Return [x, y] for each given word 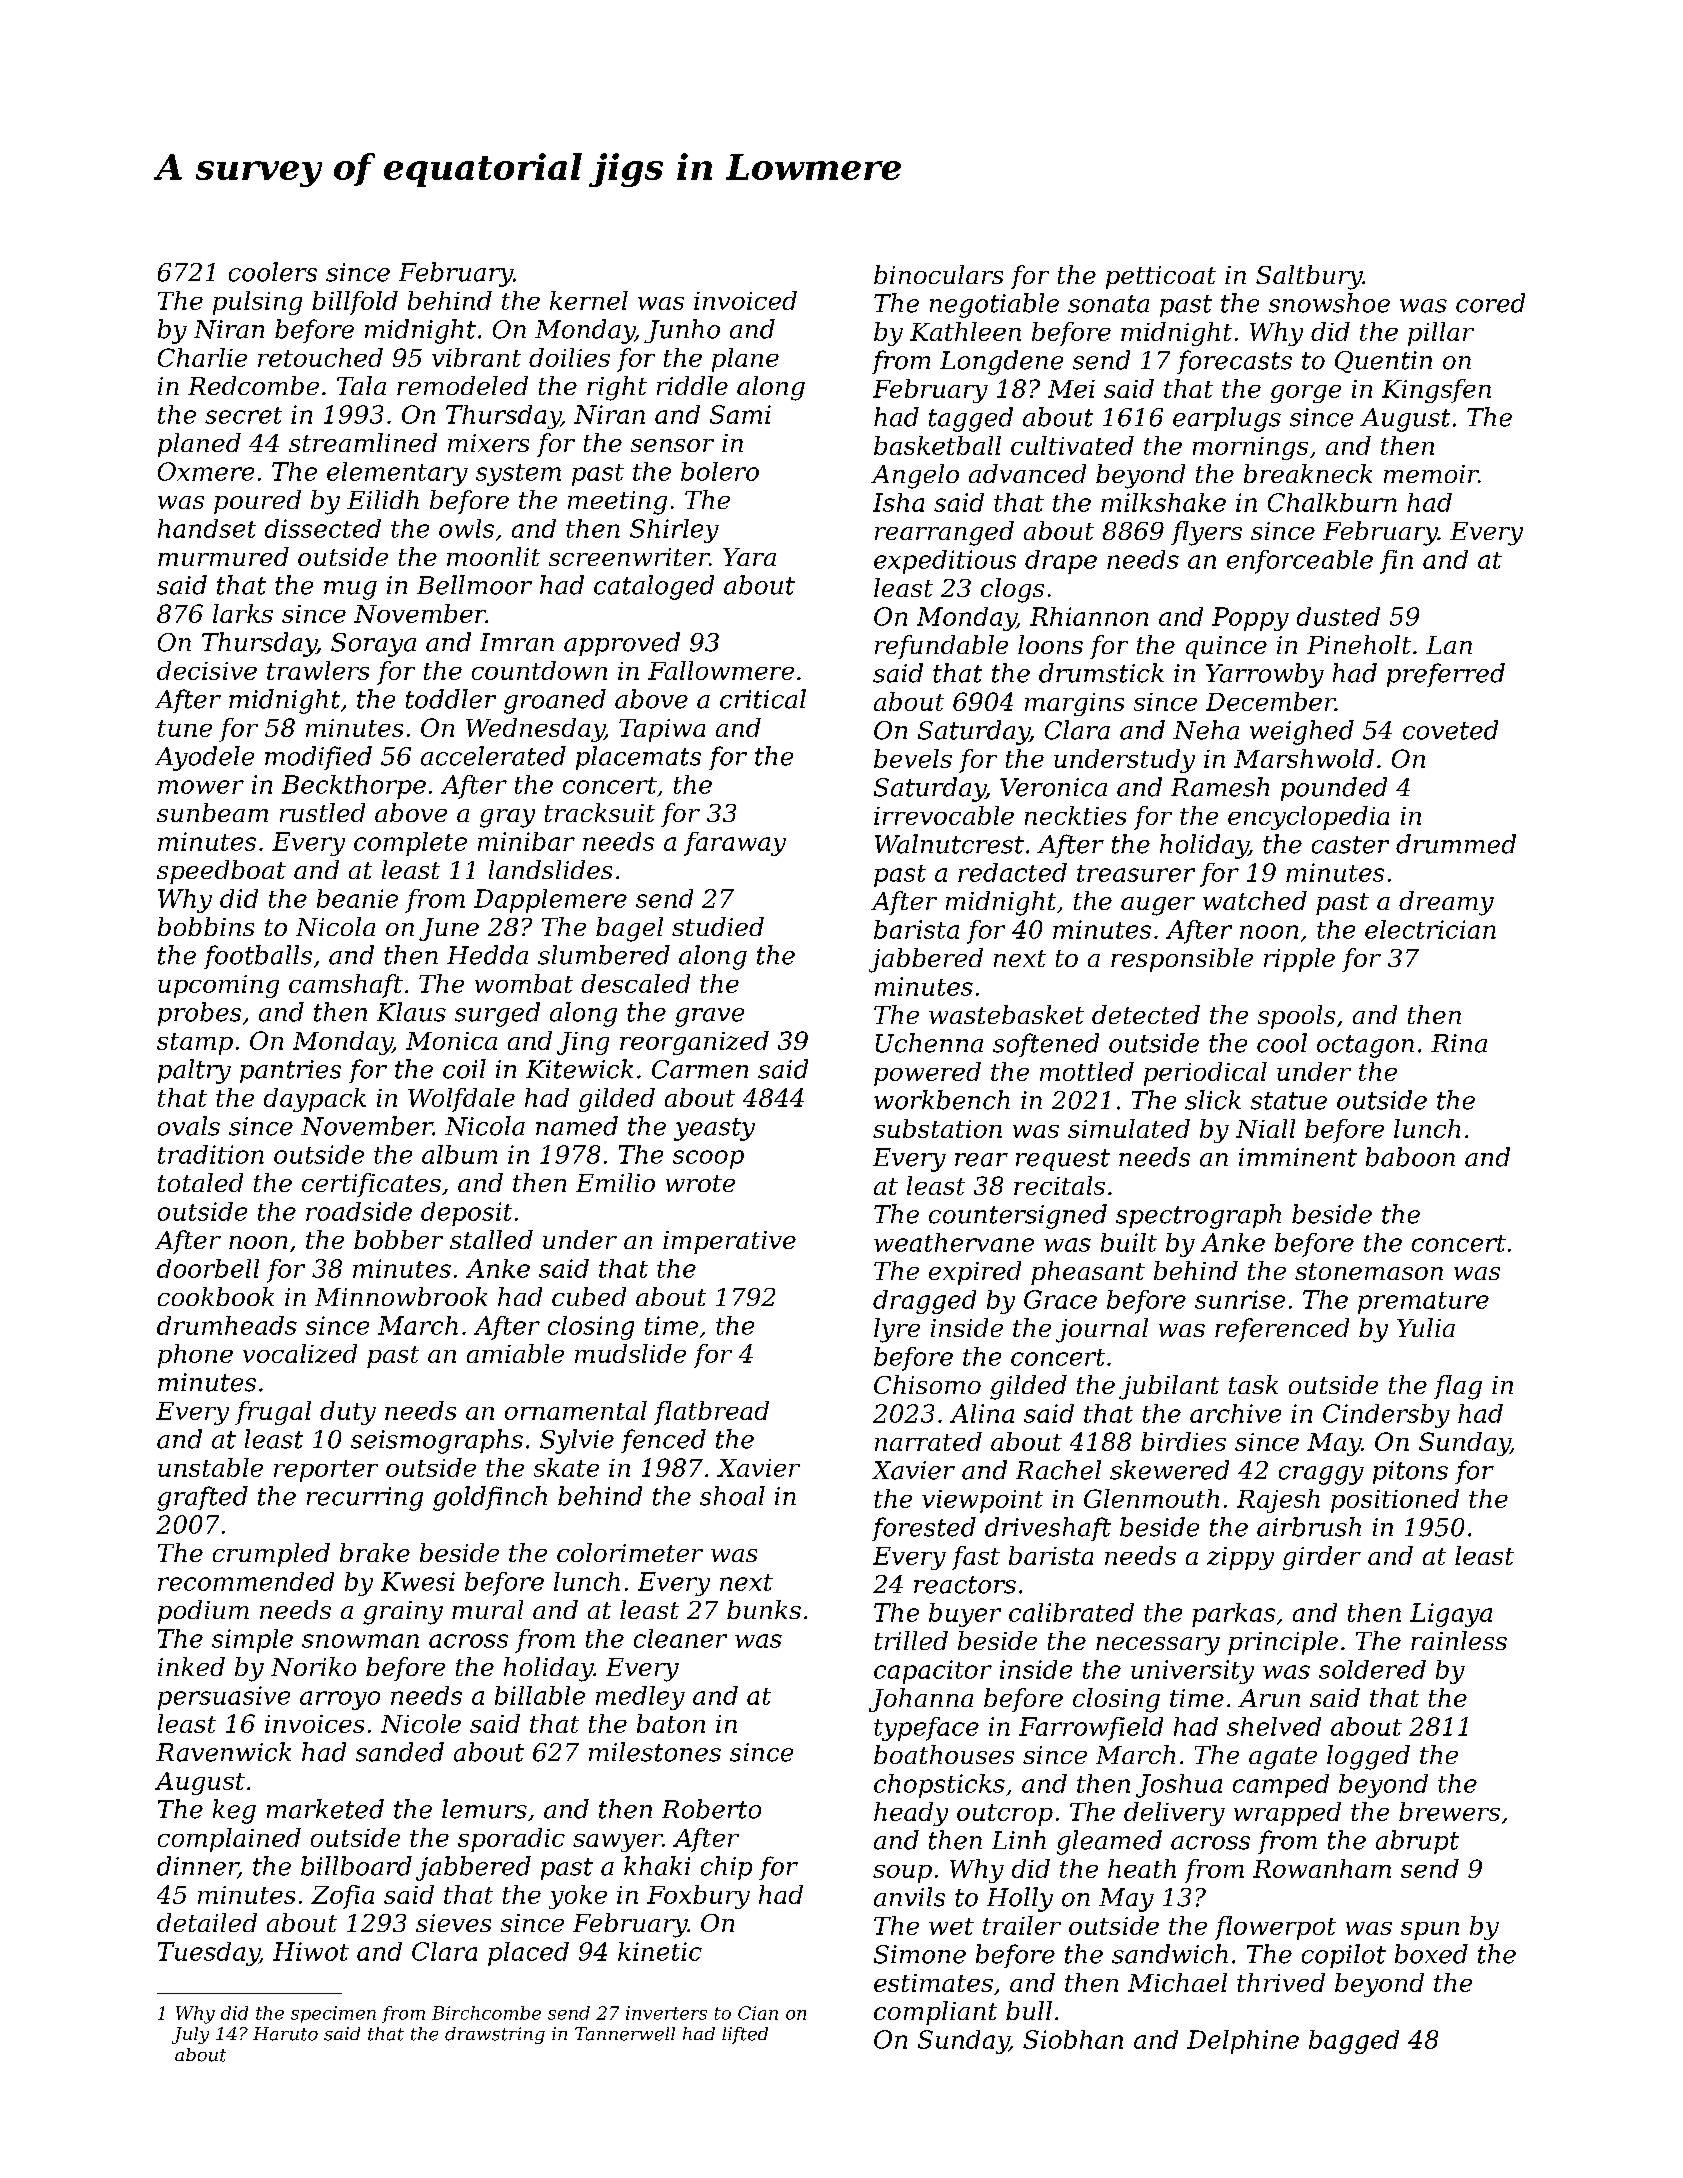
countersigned [1018, 1216]
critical [763, 699]
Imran [517, 642]
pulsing [257, 303]
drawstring [495, 2035]
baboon [1410, 1157]
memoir [1431, 474]
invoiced [745, 300]
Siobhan [1073, 2039]
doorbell [208, 1268]
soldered [1372, 1669]
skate [566, 1467]
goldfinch [490, 1498]
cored [1490, 303]
